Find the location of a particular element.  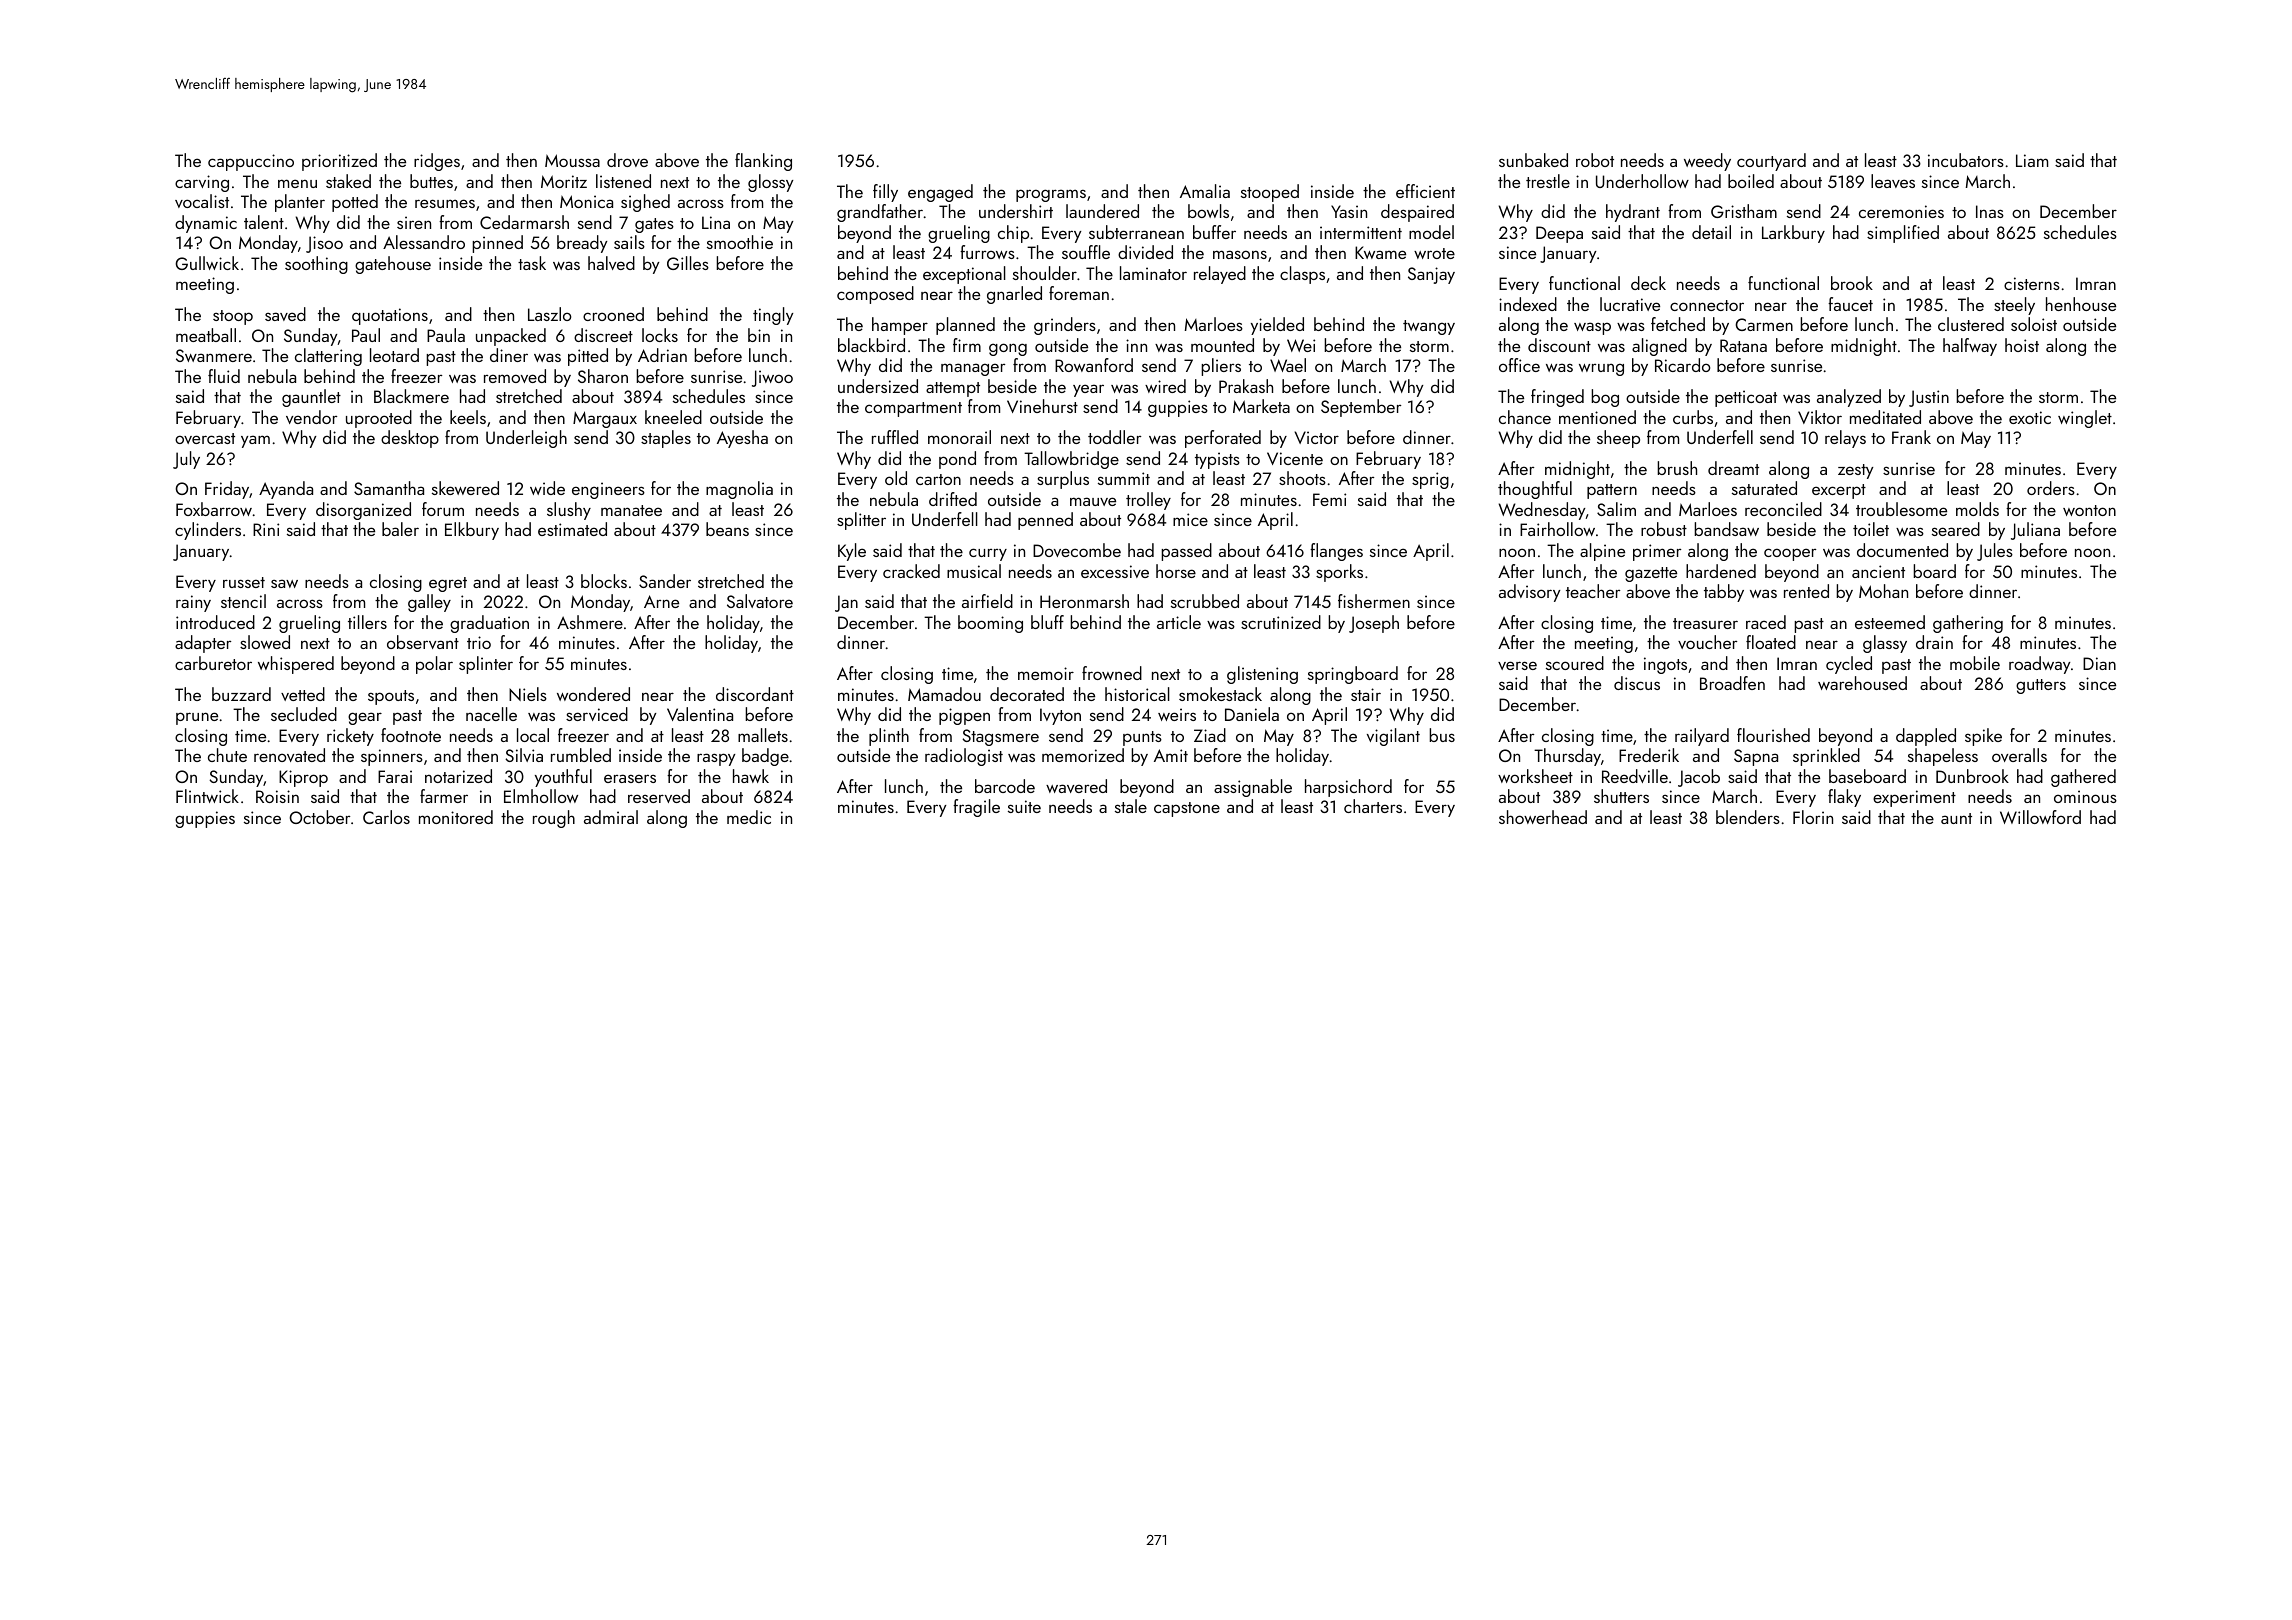

fluid is located at coordinates (224, 376).
